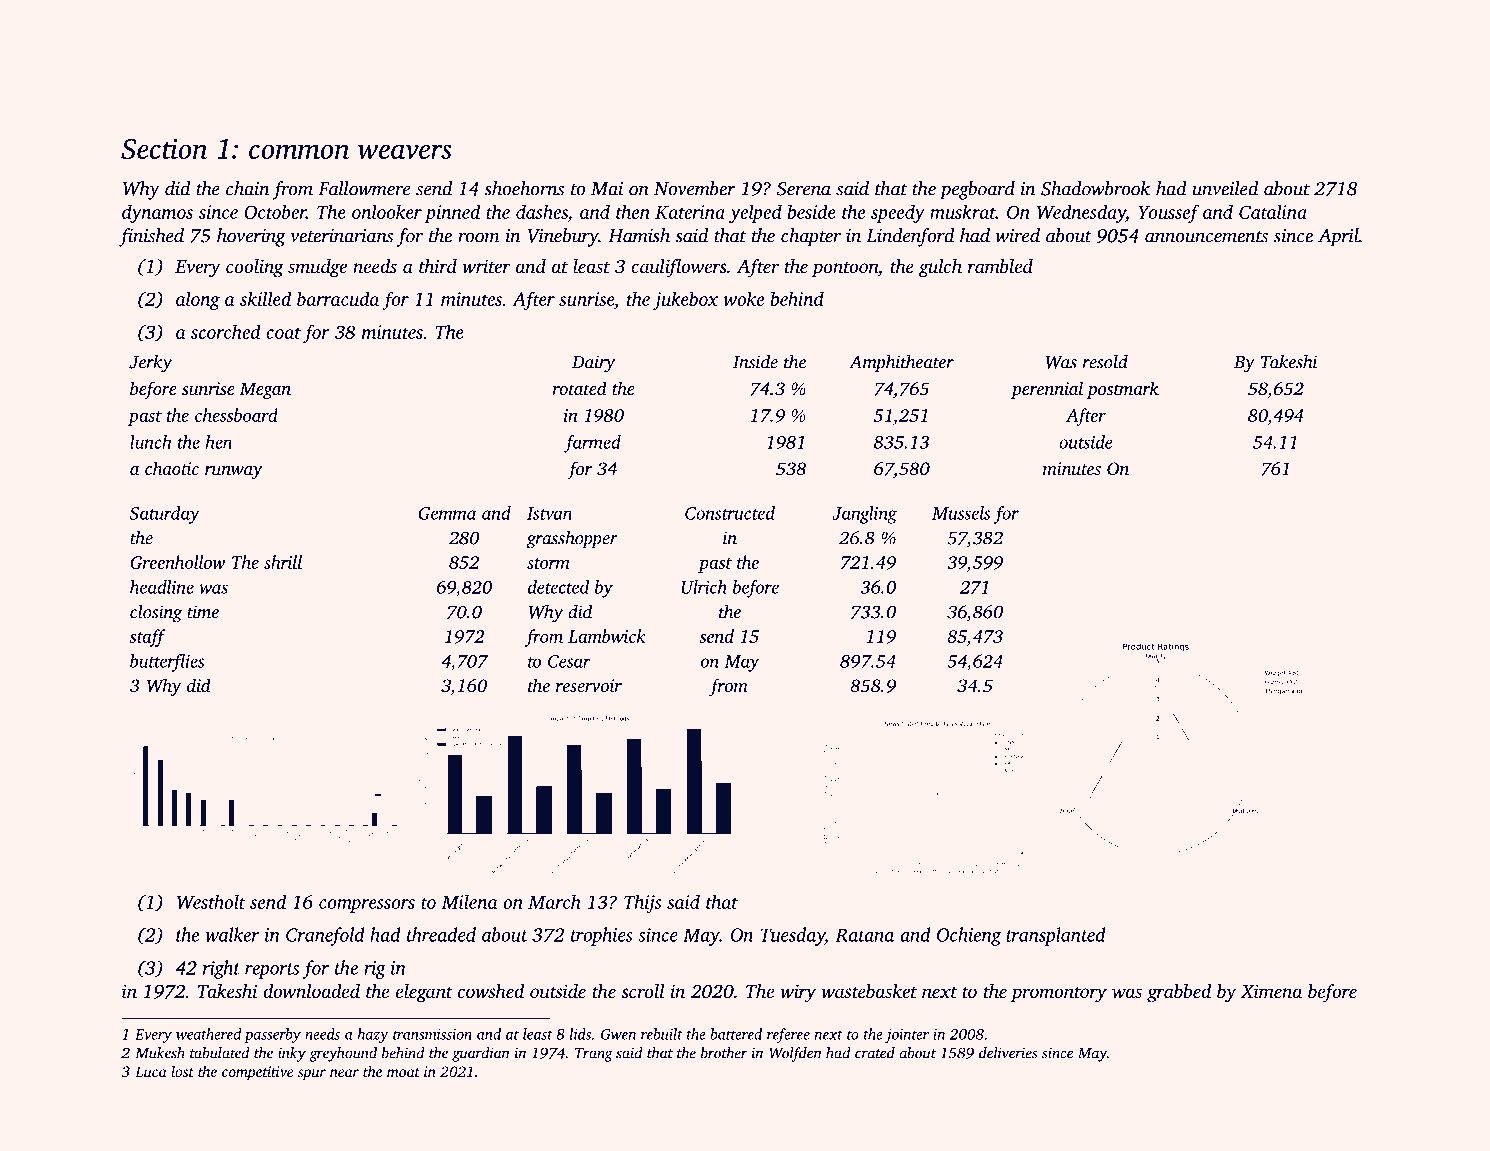 The width and height of the screenshot is (1490, 1151). I want to click on reservoir, so click(589, 685).
